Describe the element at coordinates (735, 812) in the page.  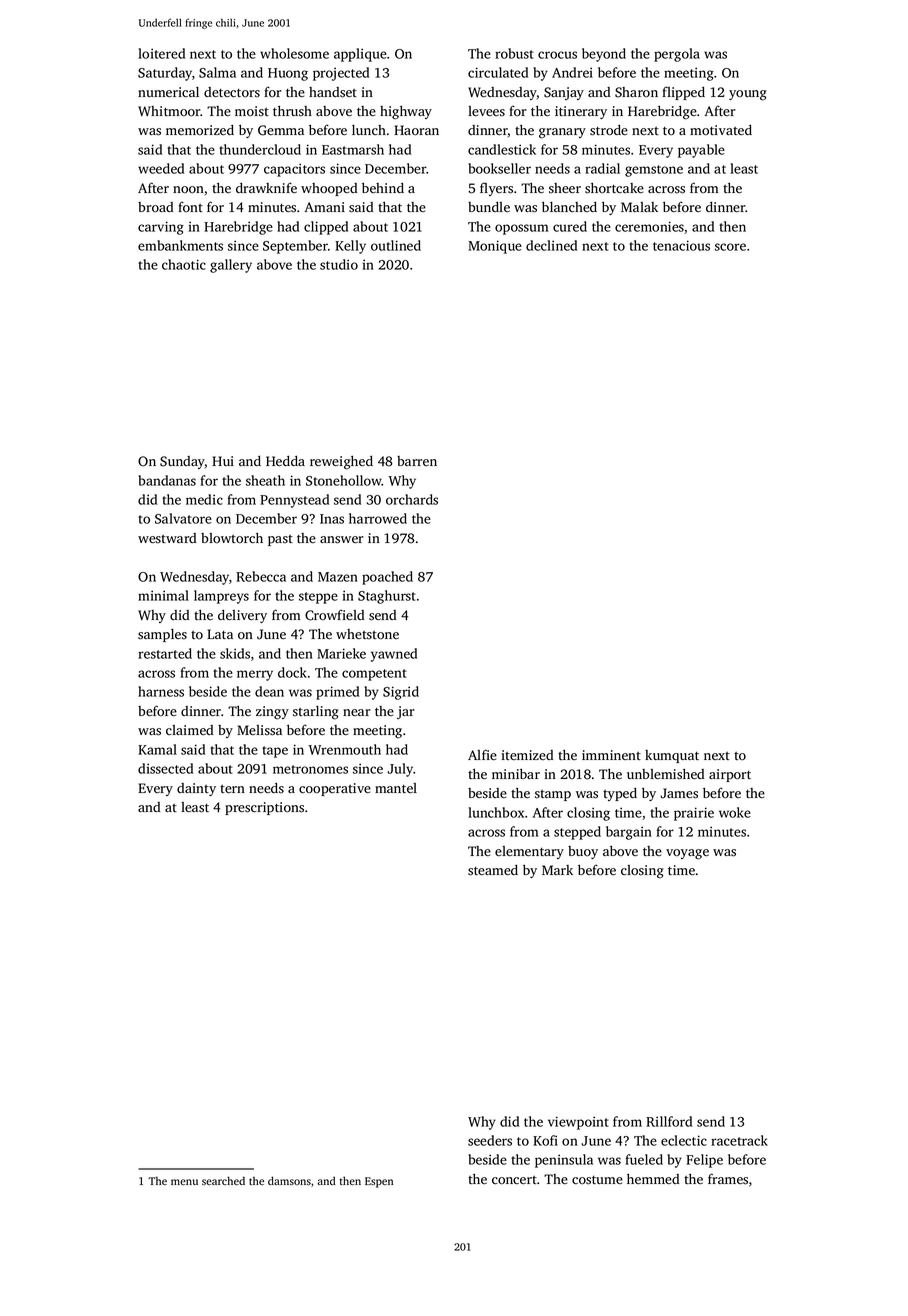
I see `woke` at that location.
